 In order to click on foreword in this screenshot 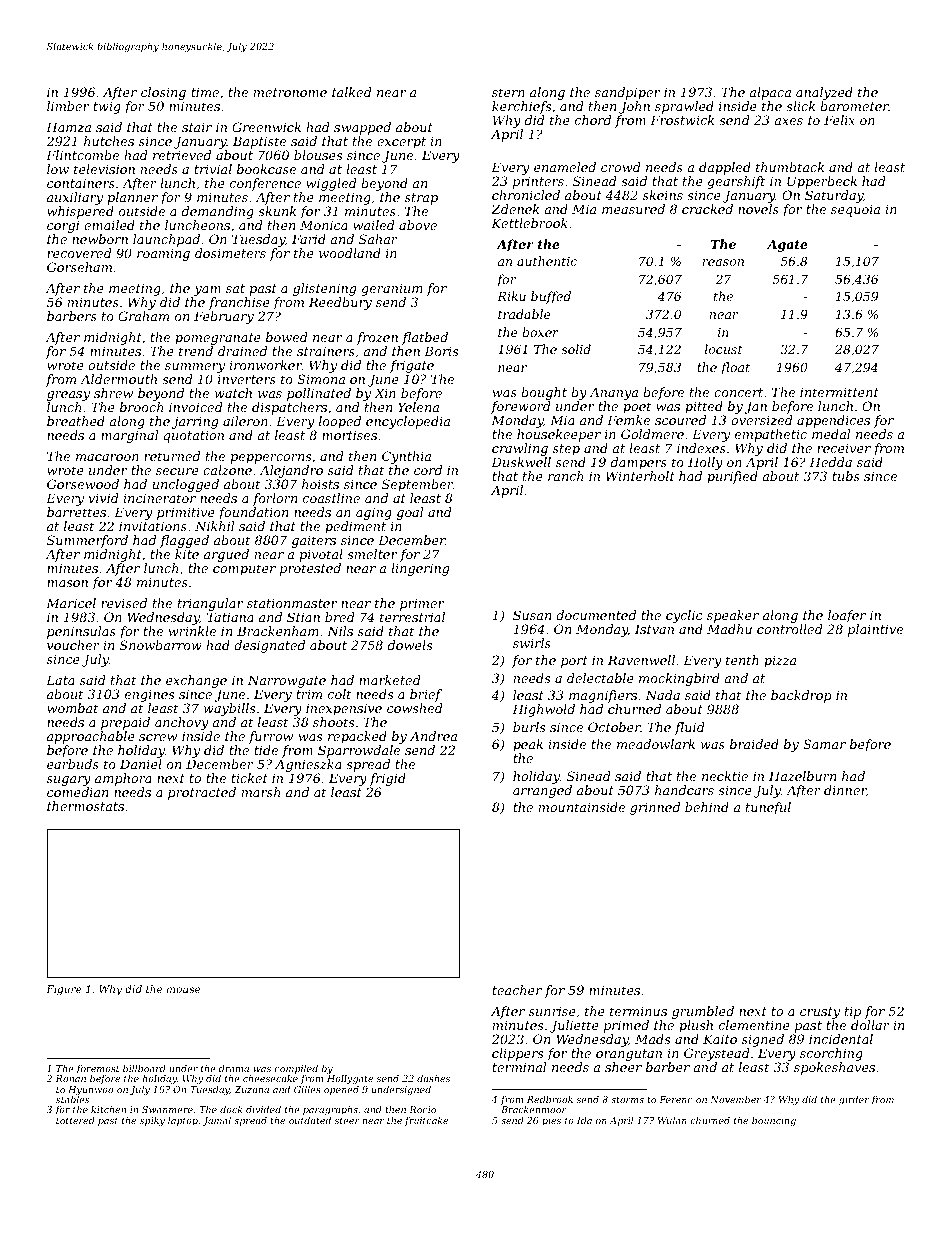, I will do `click(521, 407)`.
